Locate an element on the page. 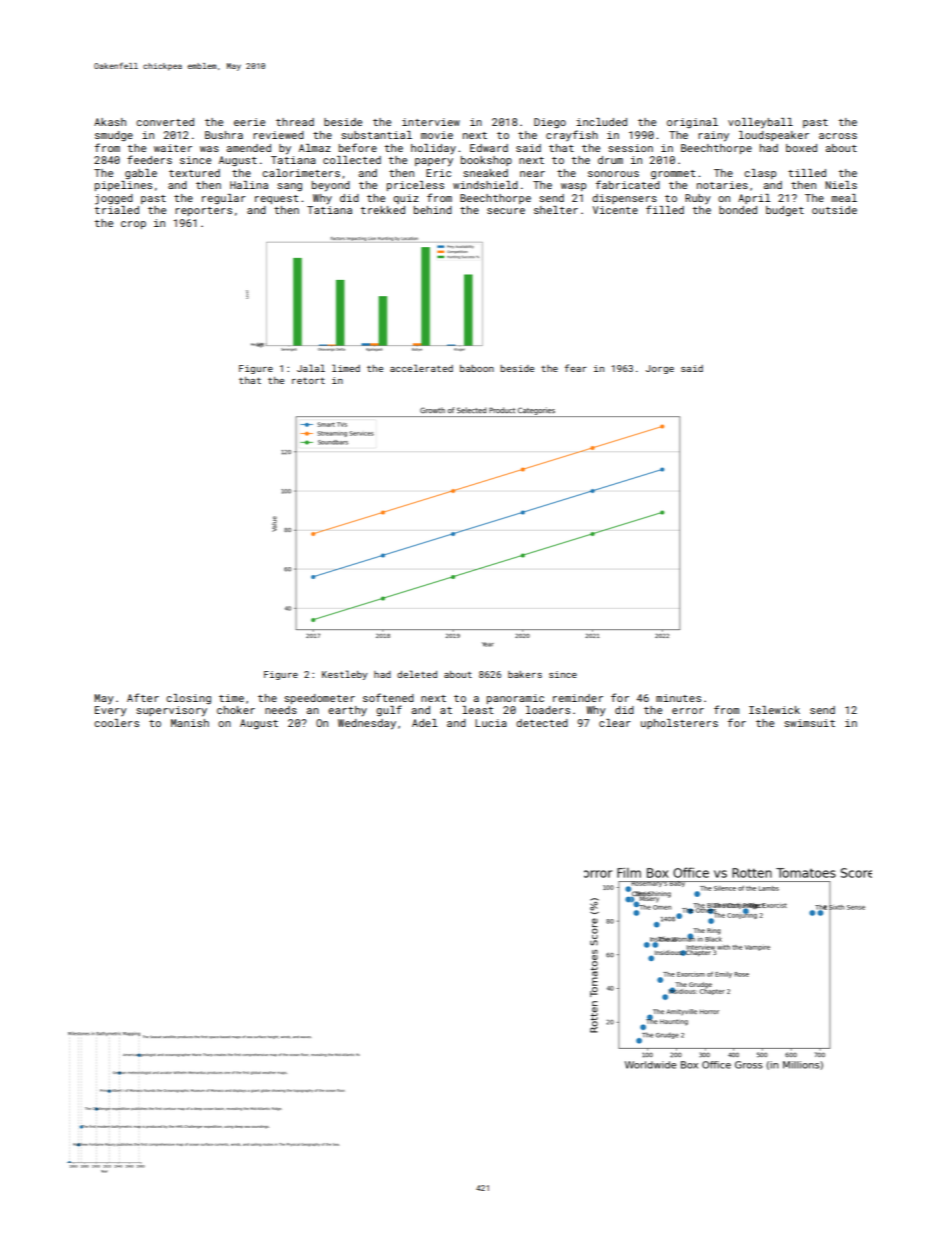 Image resolution: width=952 pixels, height=1233 pixels. Jorge is located at coordinates (660, 369).
